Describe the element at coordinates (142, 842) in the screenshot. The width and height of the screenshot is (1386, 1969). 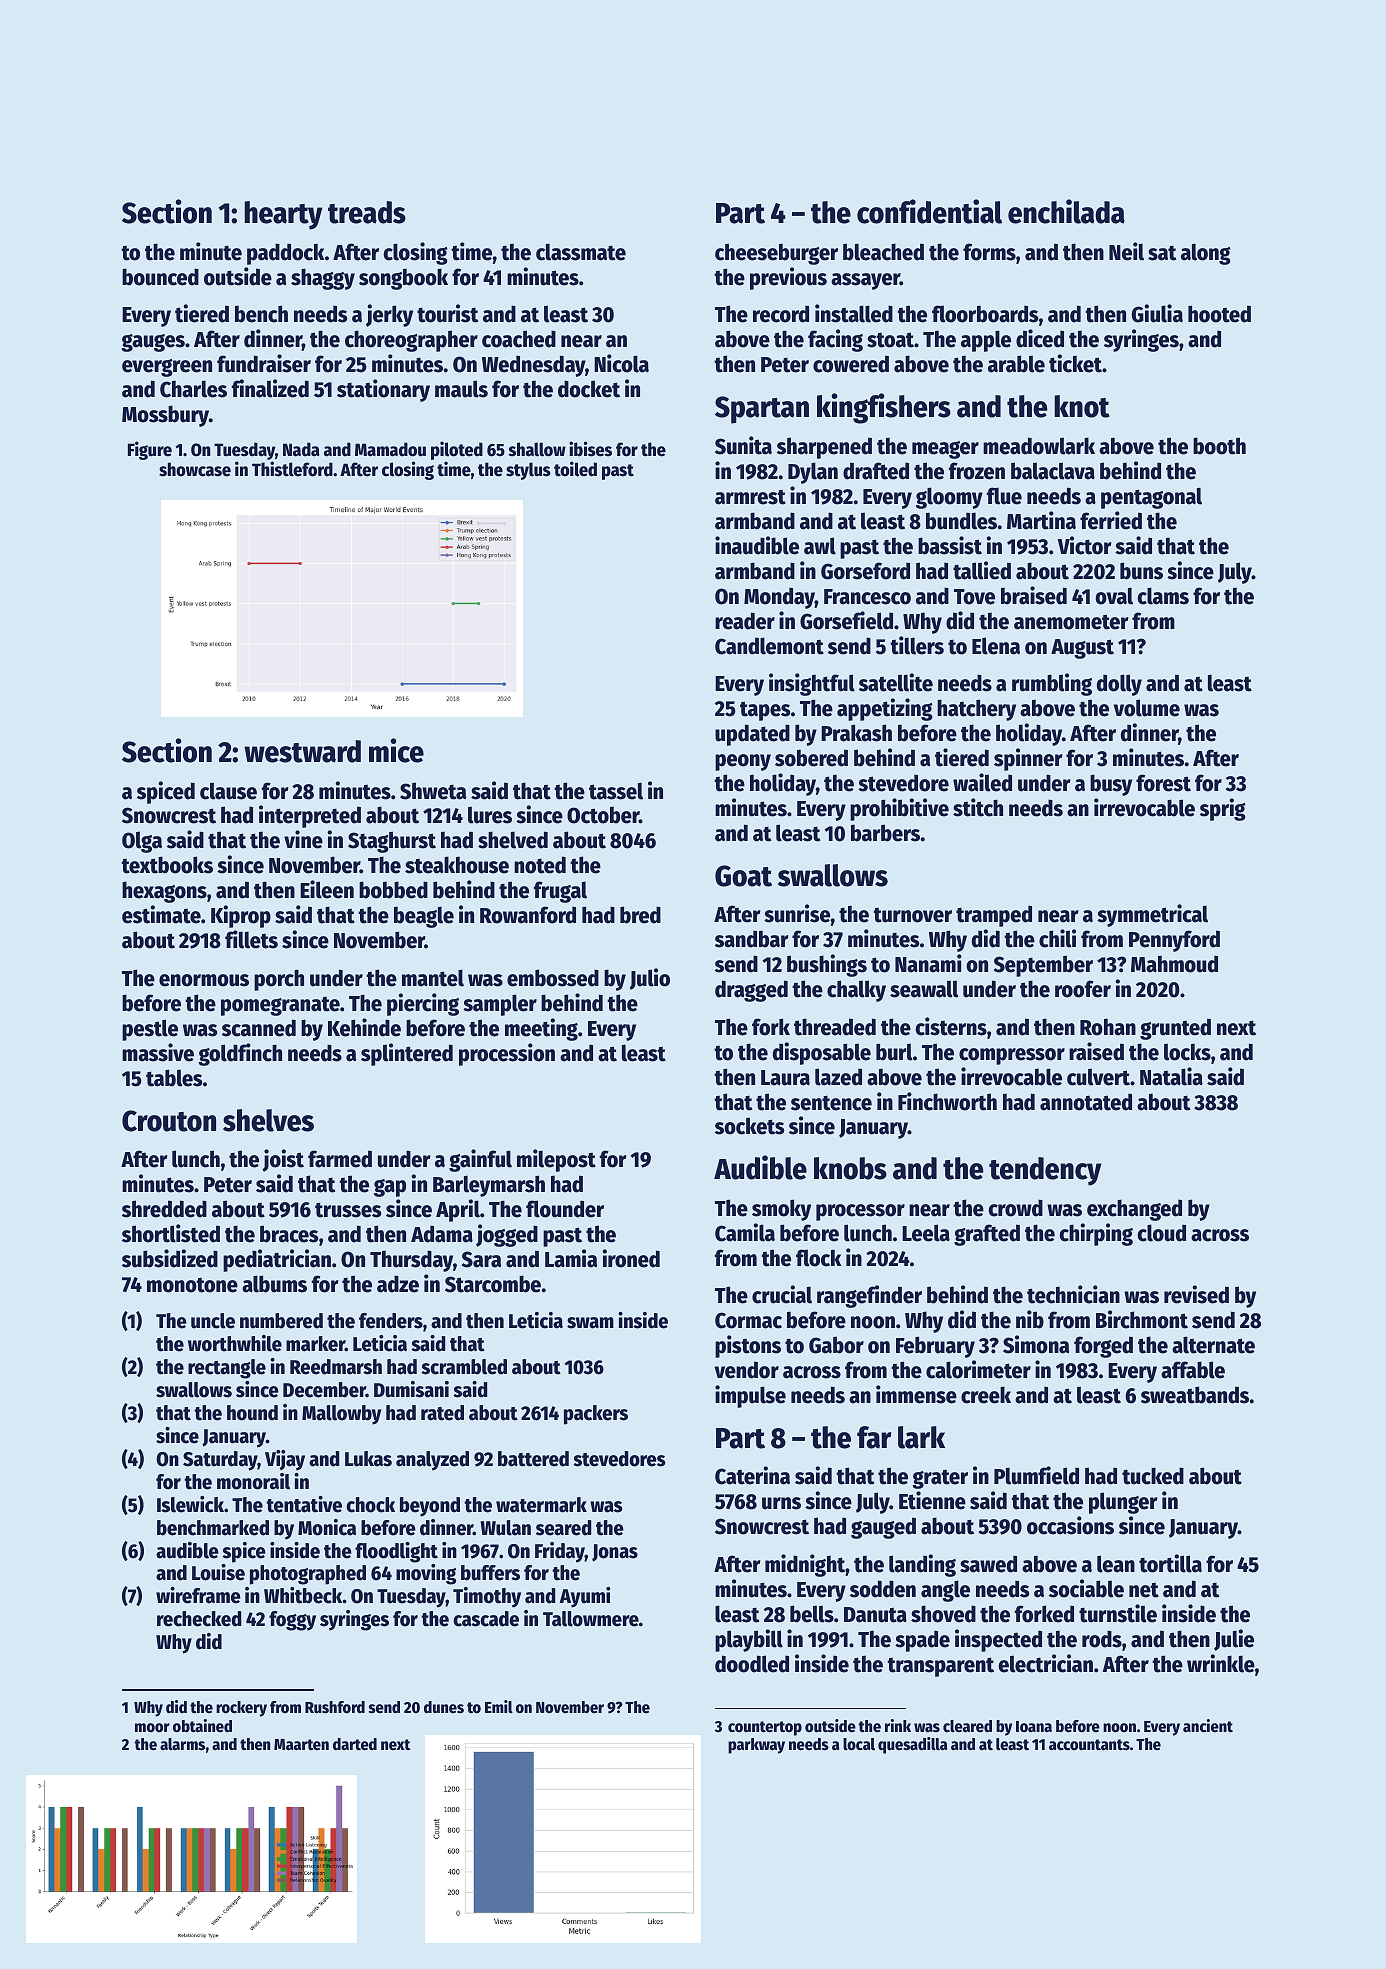
I see `Olga` at that location.
